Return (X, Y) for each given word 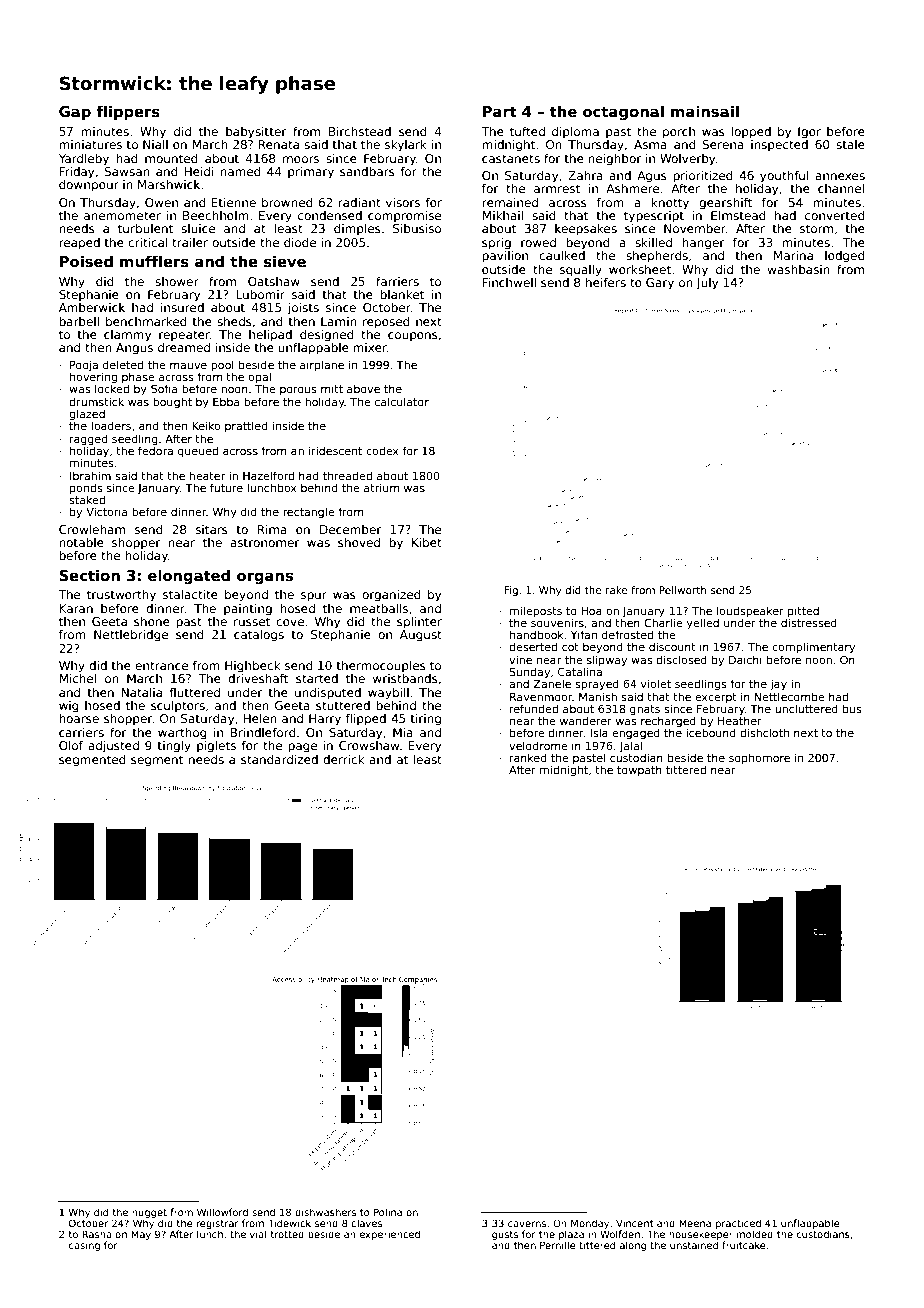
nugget (149, 1213)
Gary (660, 284)
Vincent (635, 1223)
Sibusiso (417, 228)
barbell (79, 321)
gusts (505, 1235)
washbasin (798, 269)
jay (778, 684)
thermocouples (381, 667)
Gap (75, 113)
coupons (413, 337)
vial (258, 1234)
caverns (527, 1224)
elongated (189, 577)
